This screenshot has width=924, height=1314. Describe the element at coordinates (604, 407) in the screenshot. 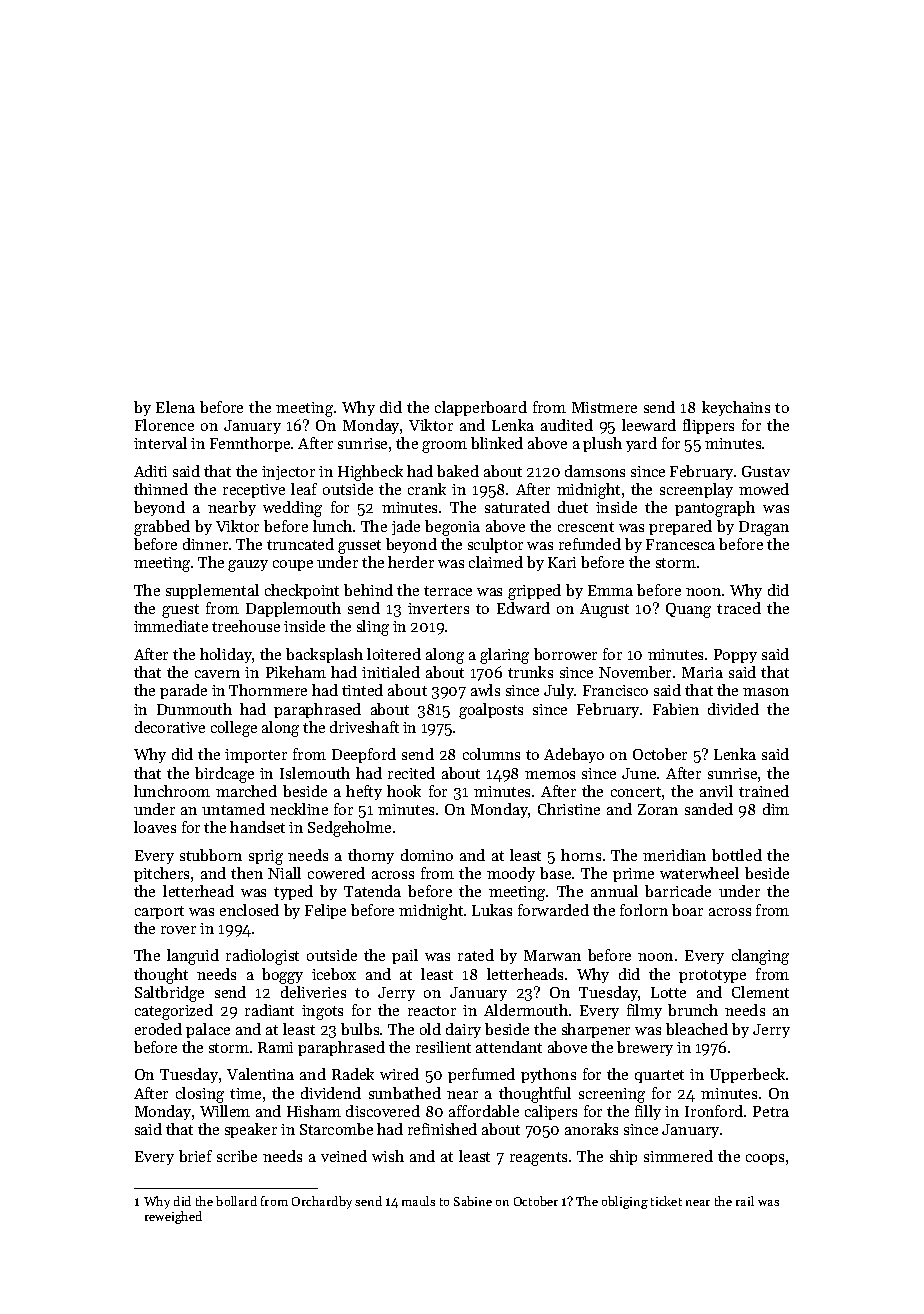

I see `Mistmere` at that location.
